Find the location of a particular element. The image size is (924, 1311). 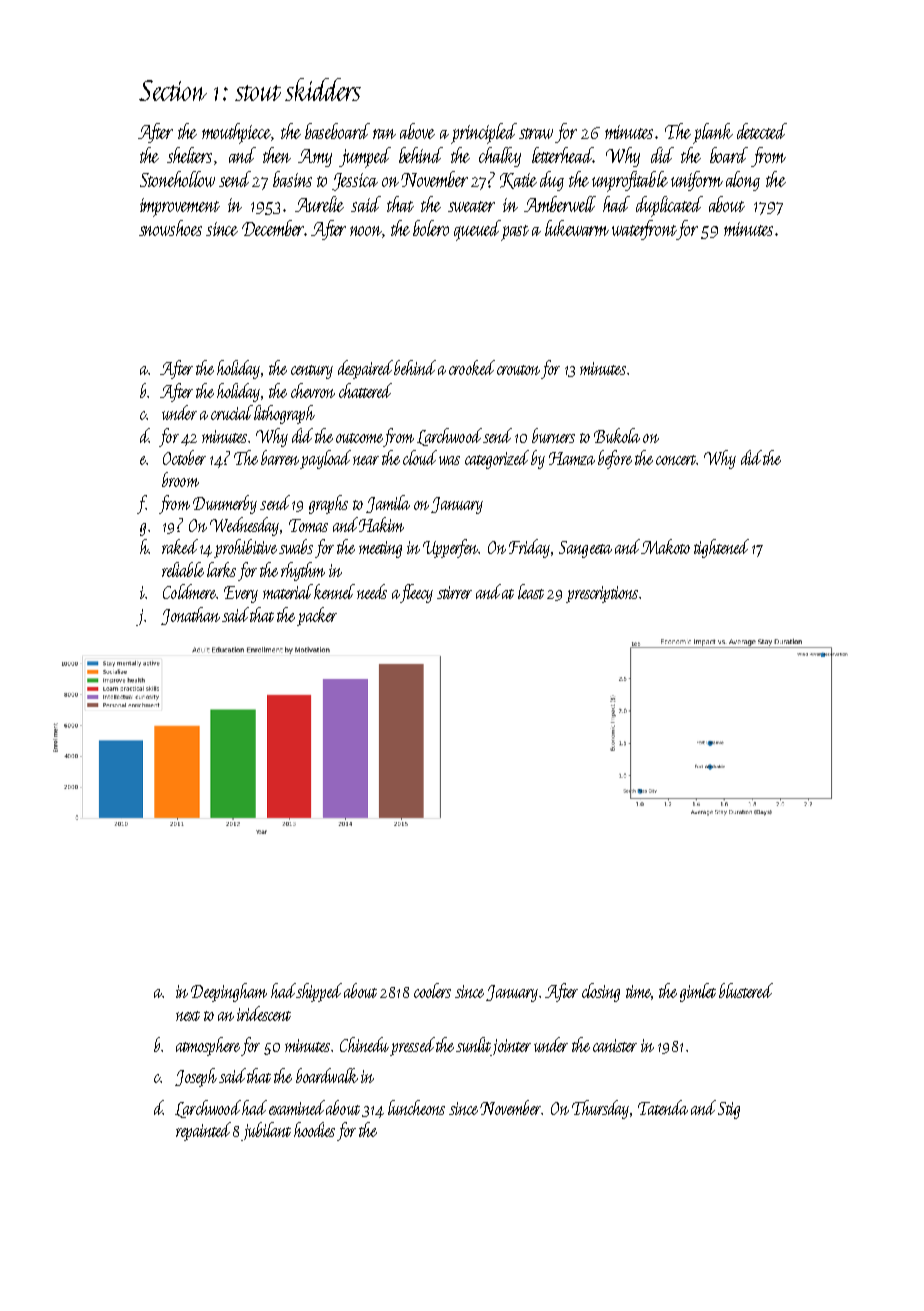

Stig is located at coordinates (729, 1110).
